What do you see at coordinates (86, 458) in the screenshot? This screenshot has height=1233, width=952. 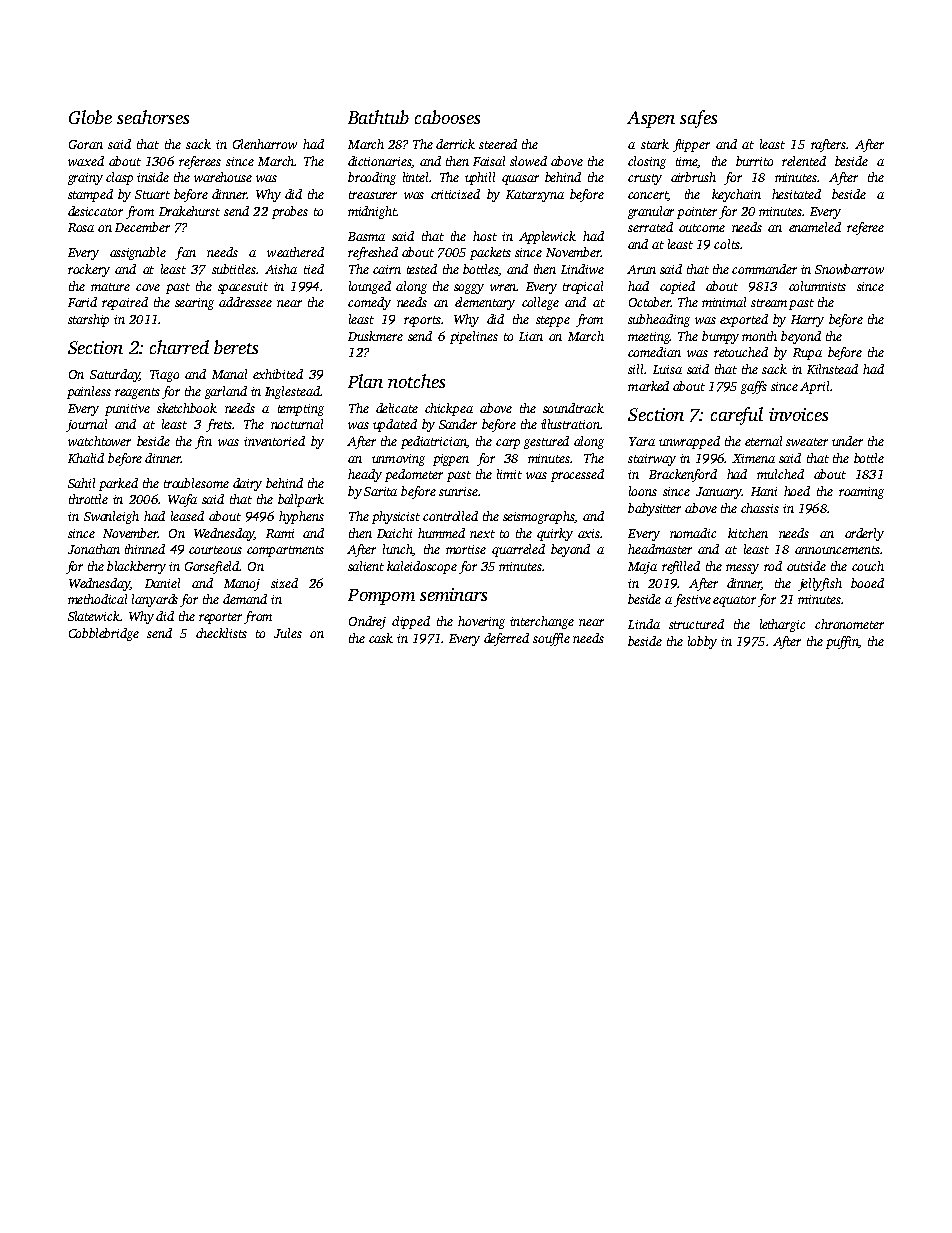 I see `Khalid` at bounding box center [86, 458].
